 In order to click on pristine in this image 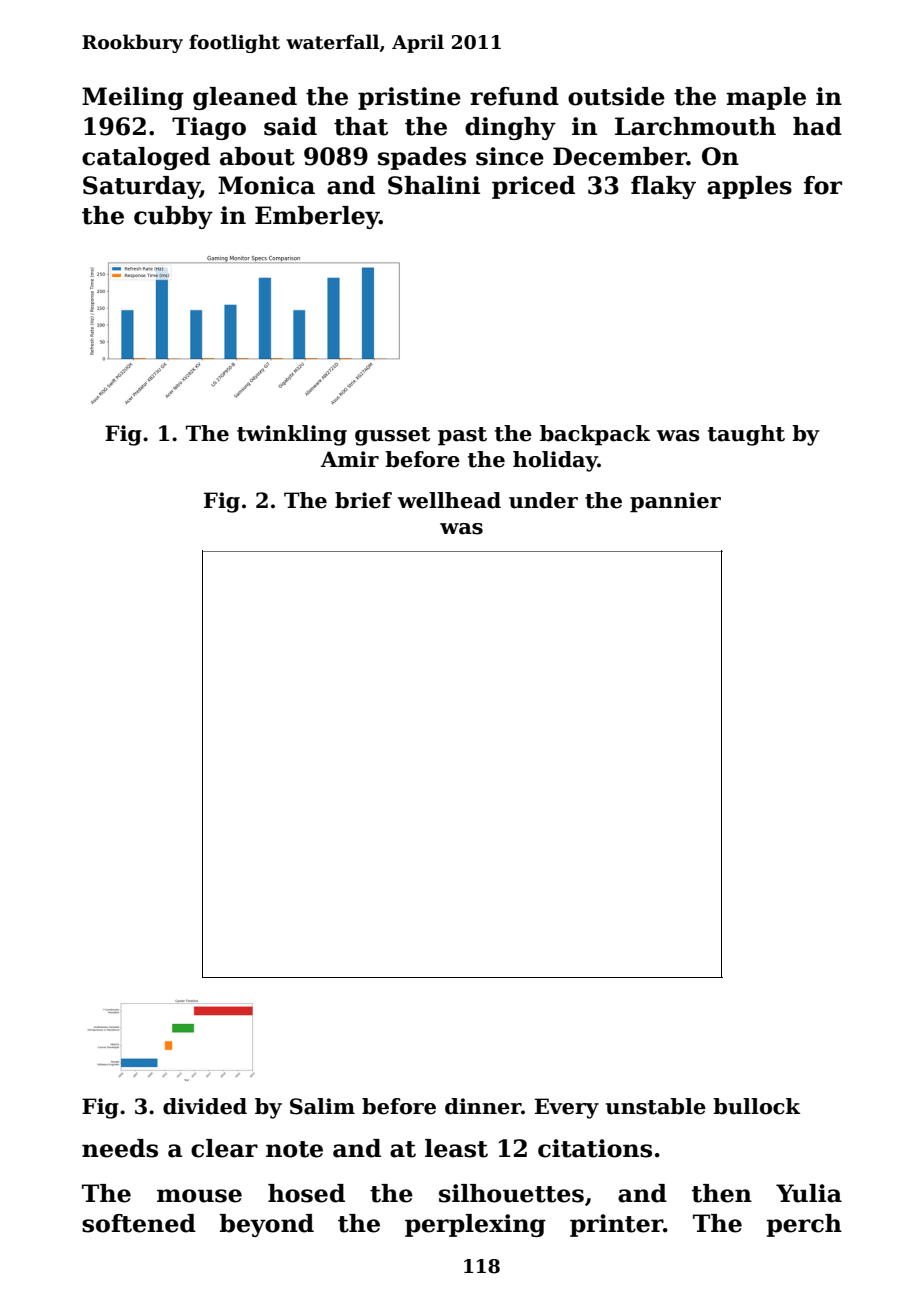, I will do `click(409, 98)`.
